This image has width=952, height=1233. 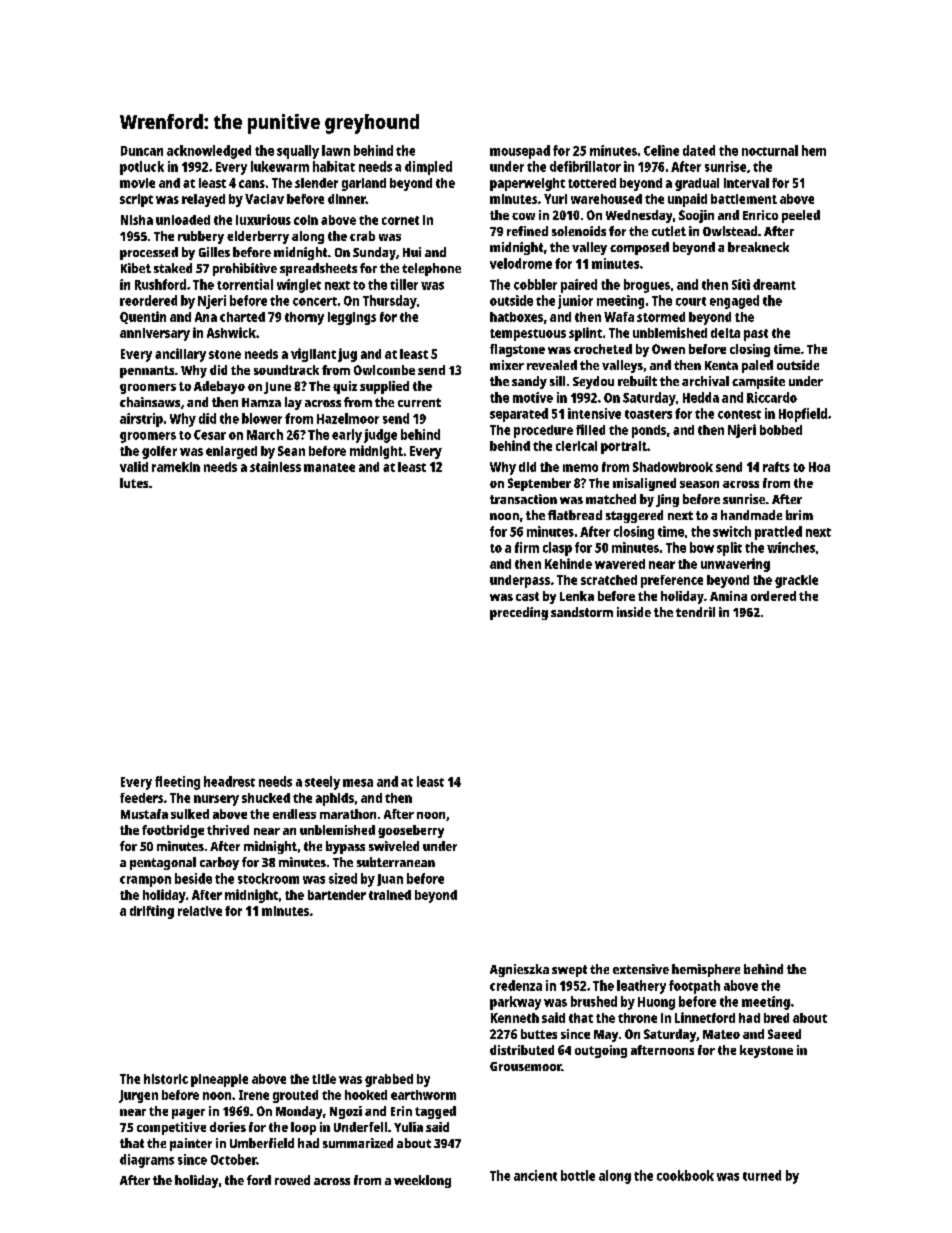 I want to click on lutes, so click(x=134, y=483).
